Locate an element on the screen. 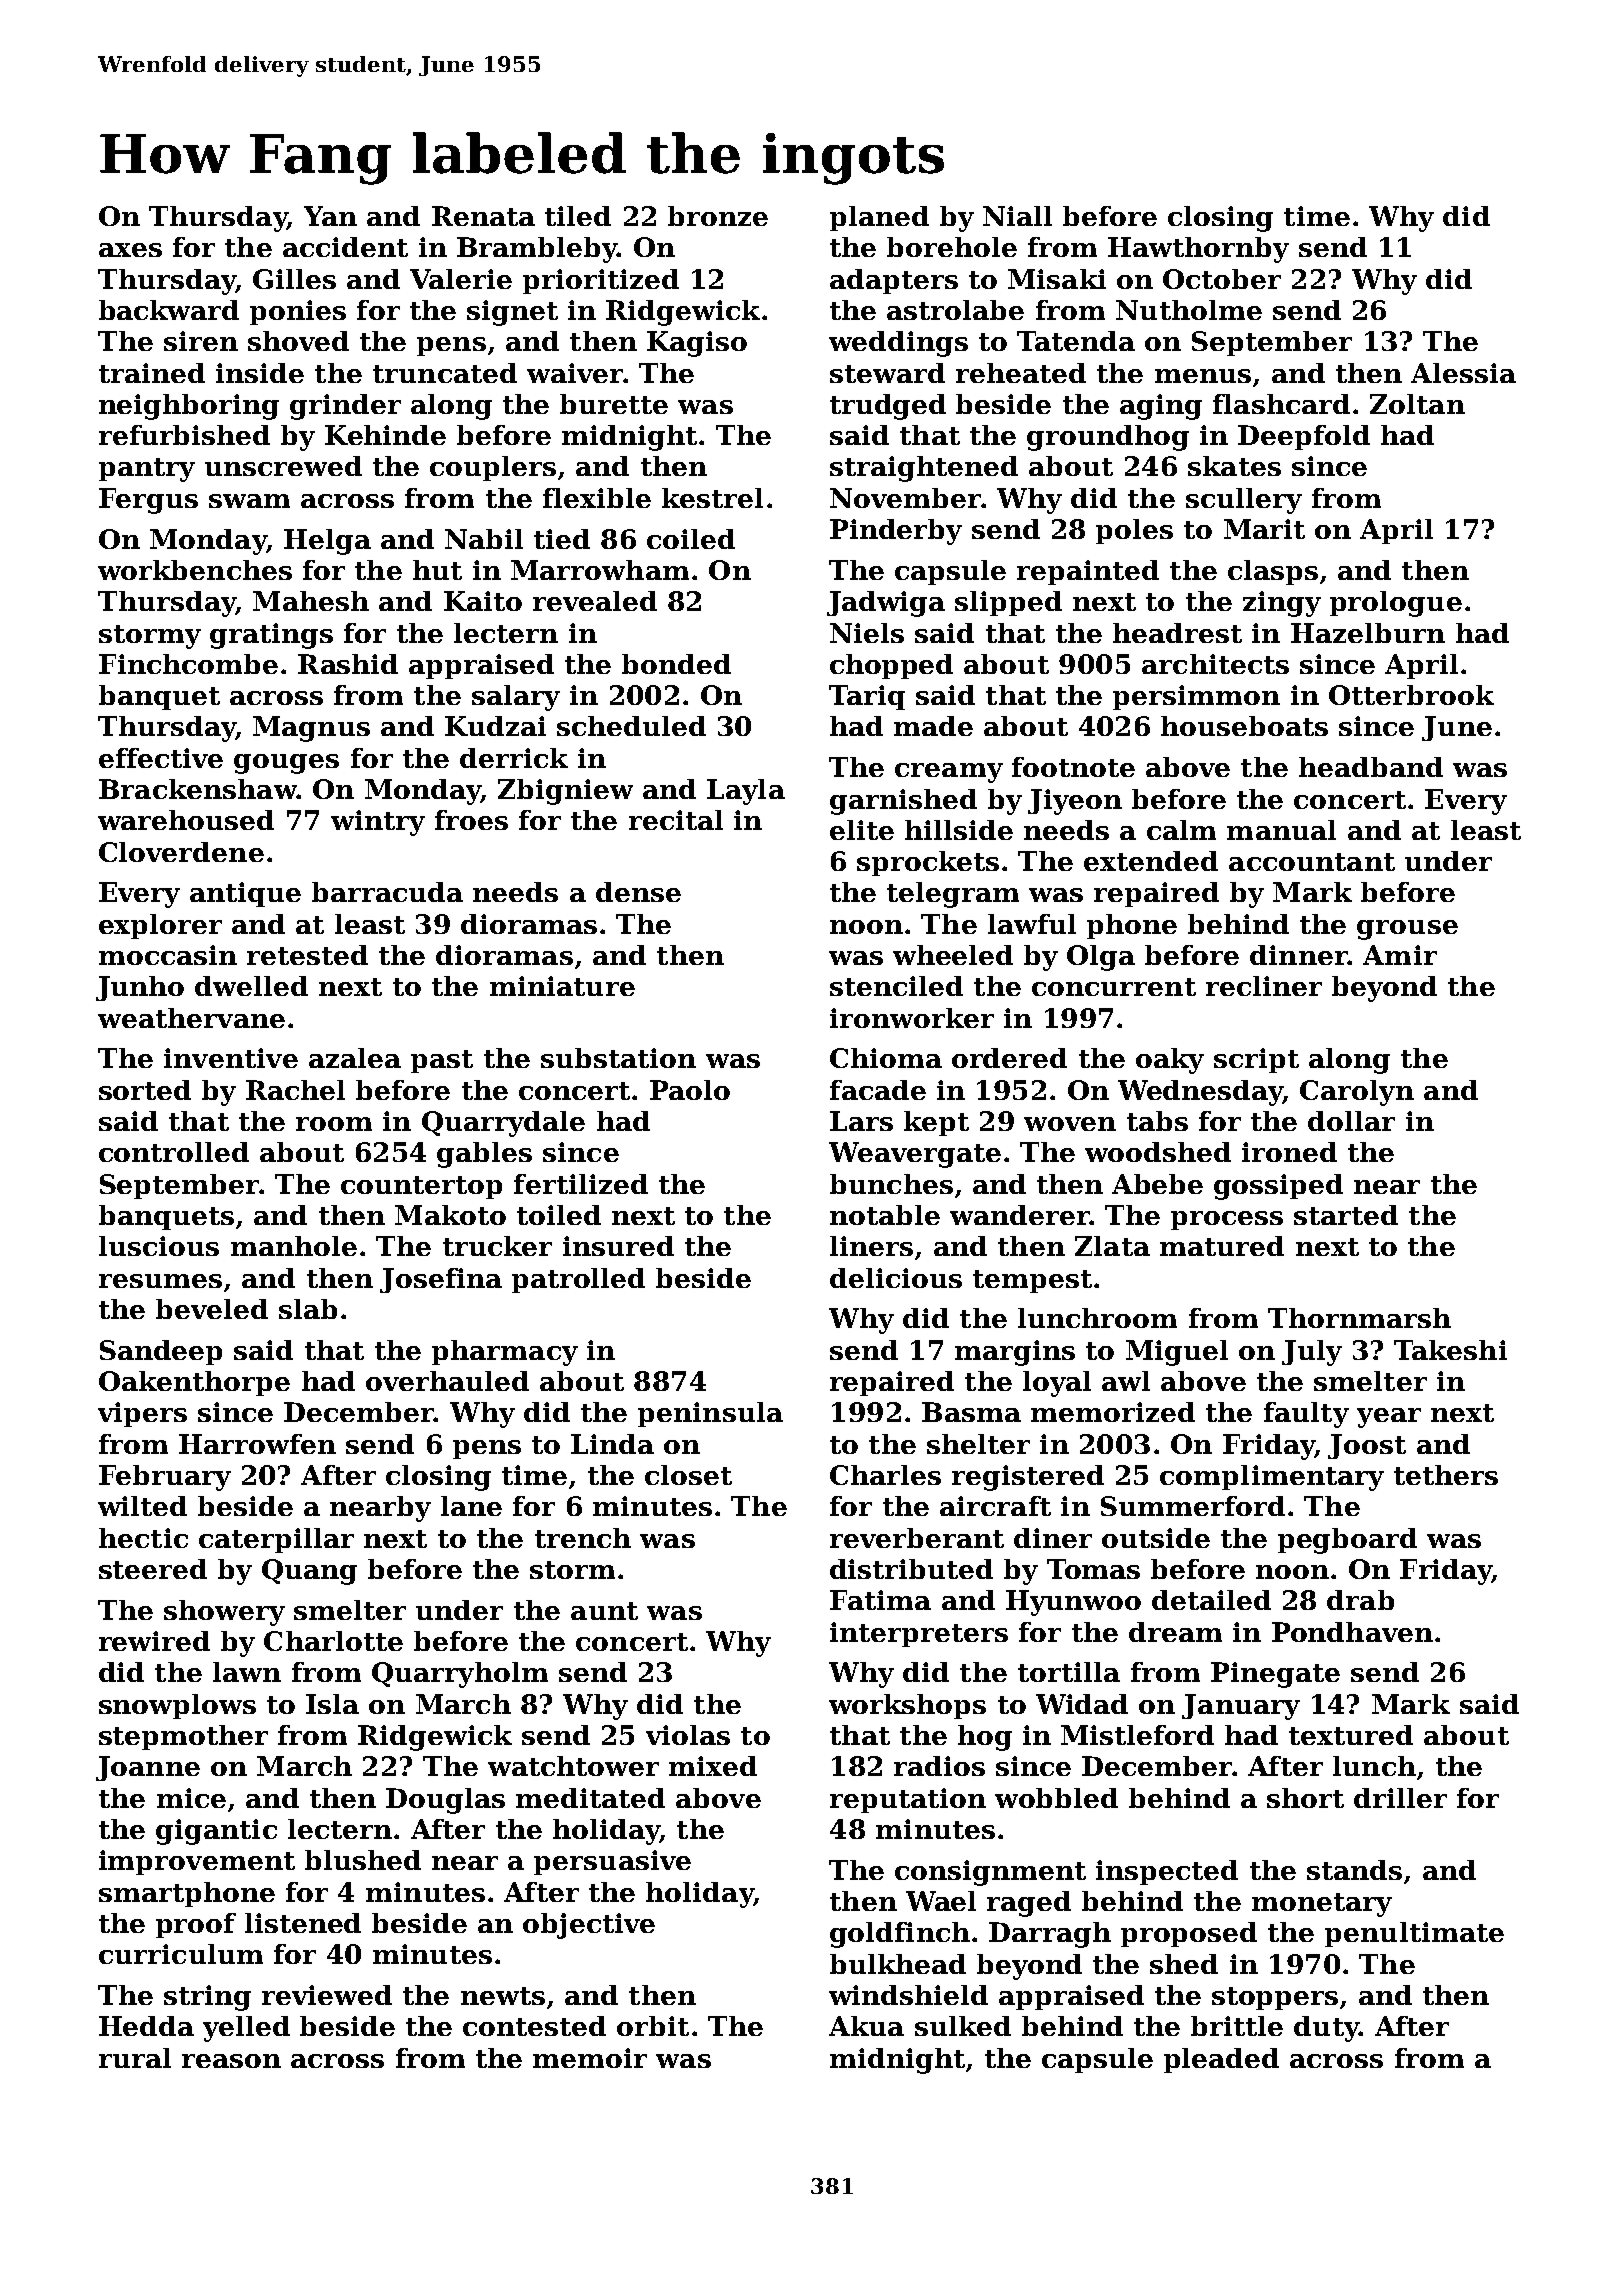 The image size is (1620, 2292). Hawthornby is located at coordinates (1198, 250).
